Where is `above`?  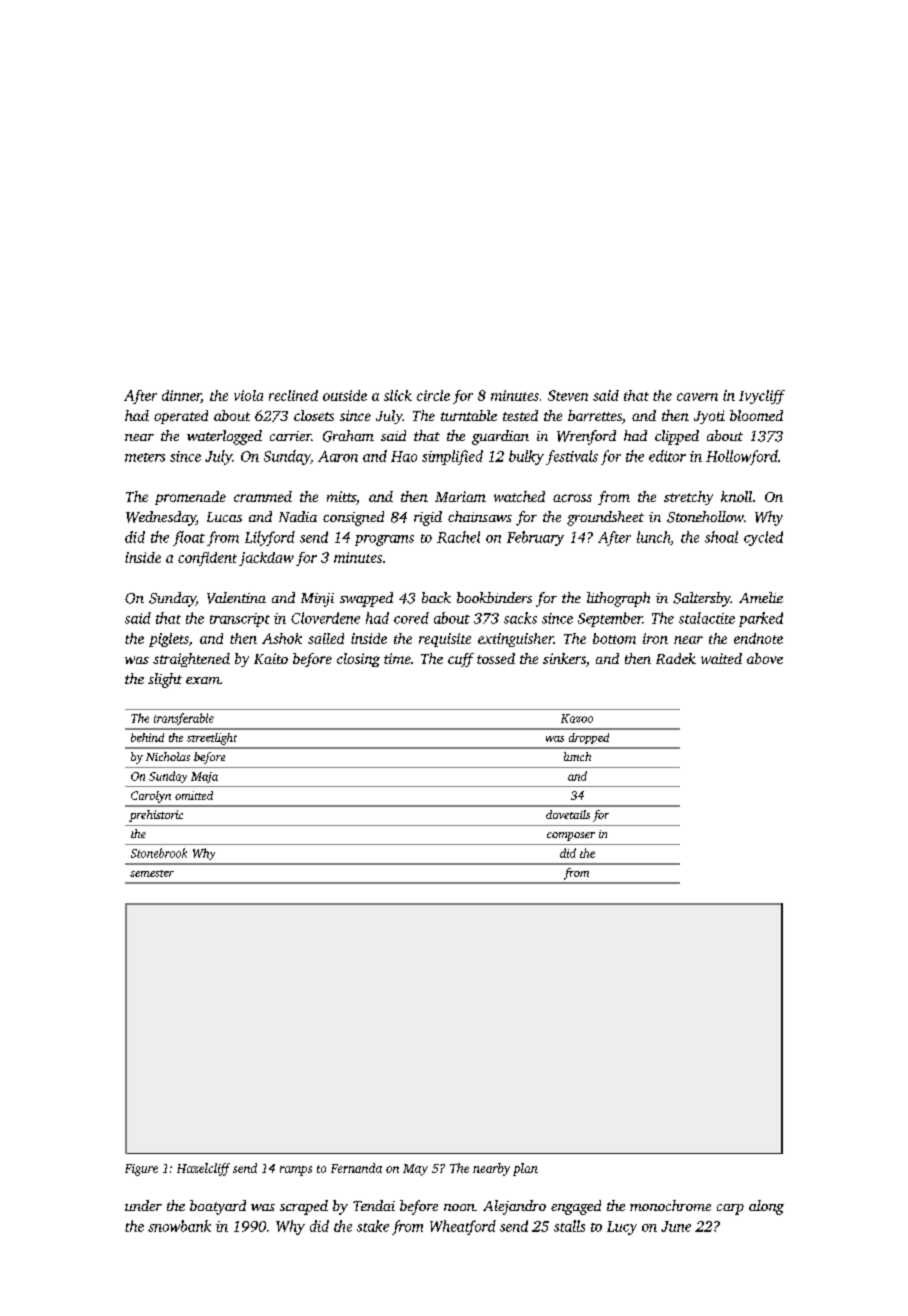
above is located at coordinates (765, 658).
